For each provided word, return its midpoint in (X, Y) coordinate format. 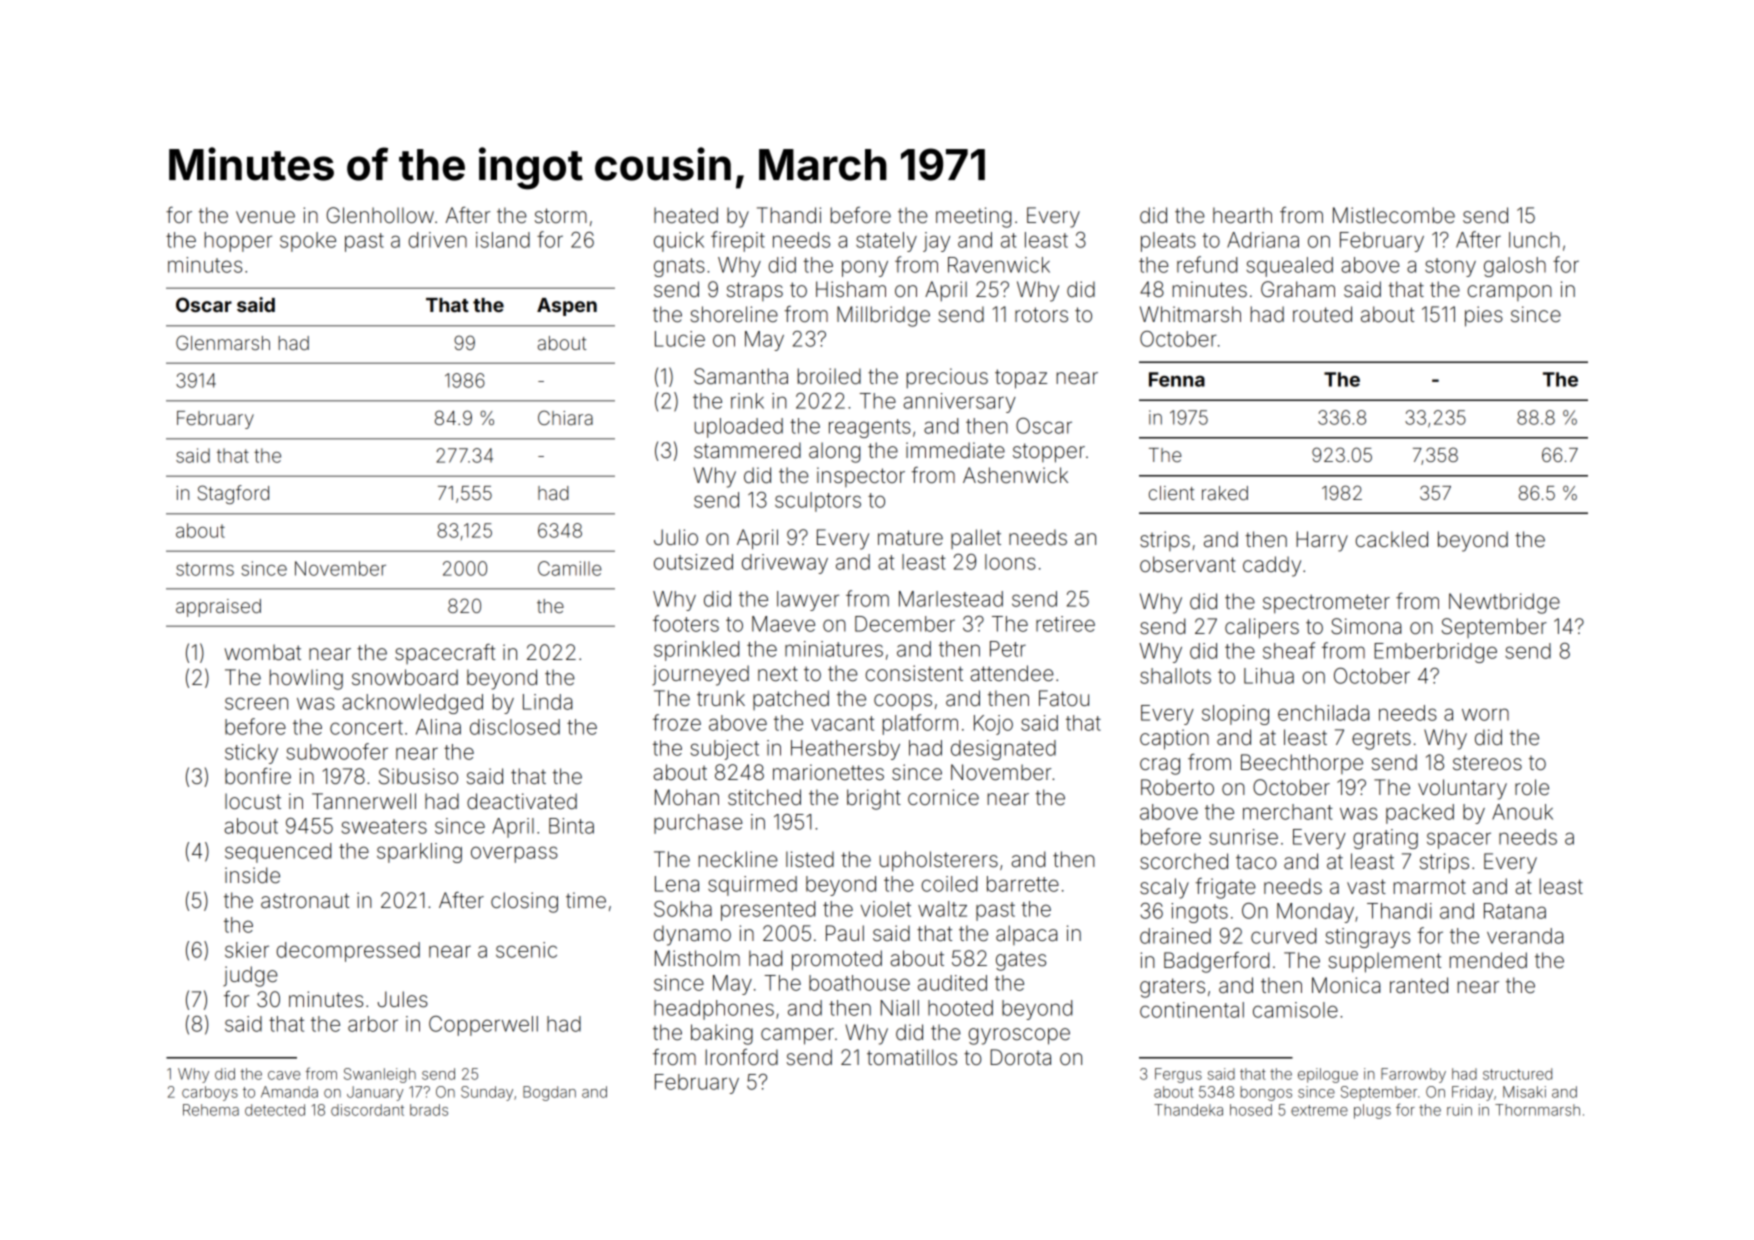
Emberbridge (1435, 653)
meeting (973, 217)
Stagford (233, 494)
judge (250, 976)
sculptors (818, 502)
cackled (1392, 539)
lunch (1534, 240)
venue (265, 217)
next (778, 674)
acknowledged (412, 704)
